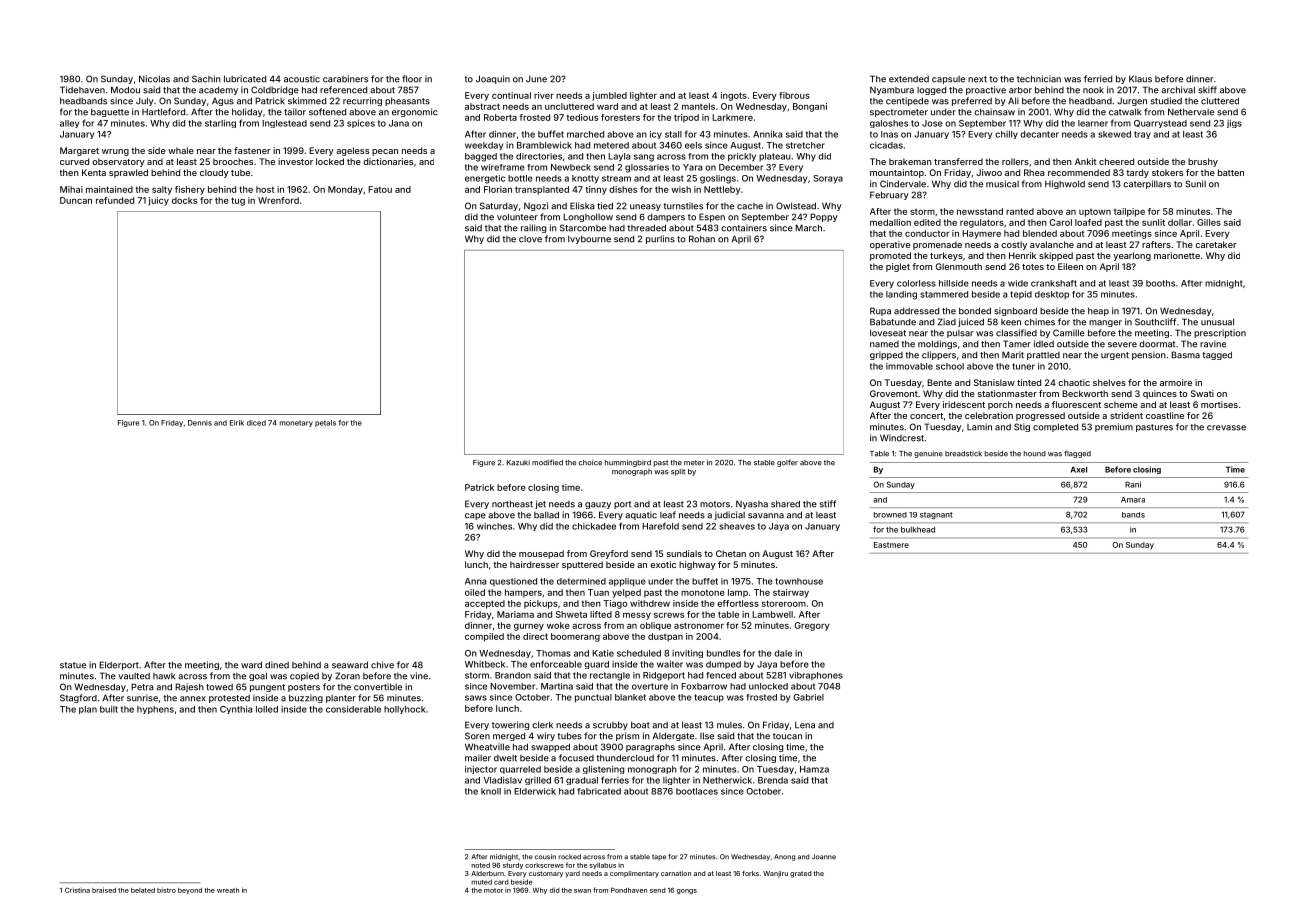  What do you see at coordinates (1140, 79) in the image?
I see `Klaus` at bounding box center [1140, 79].
